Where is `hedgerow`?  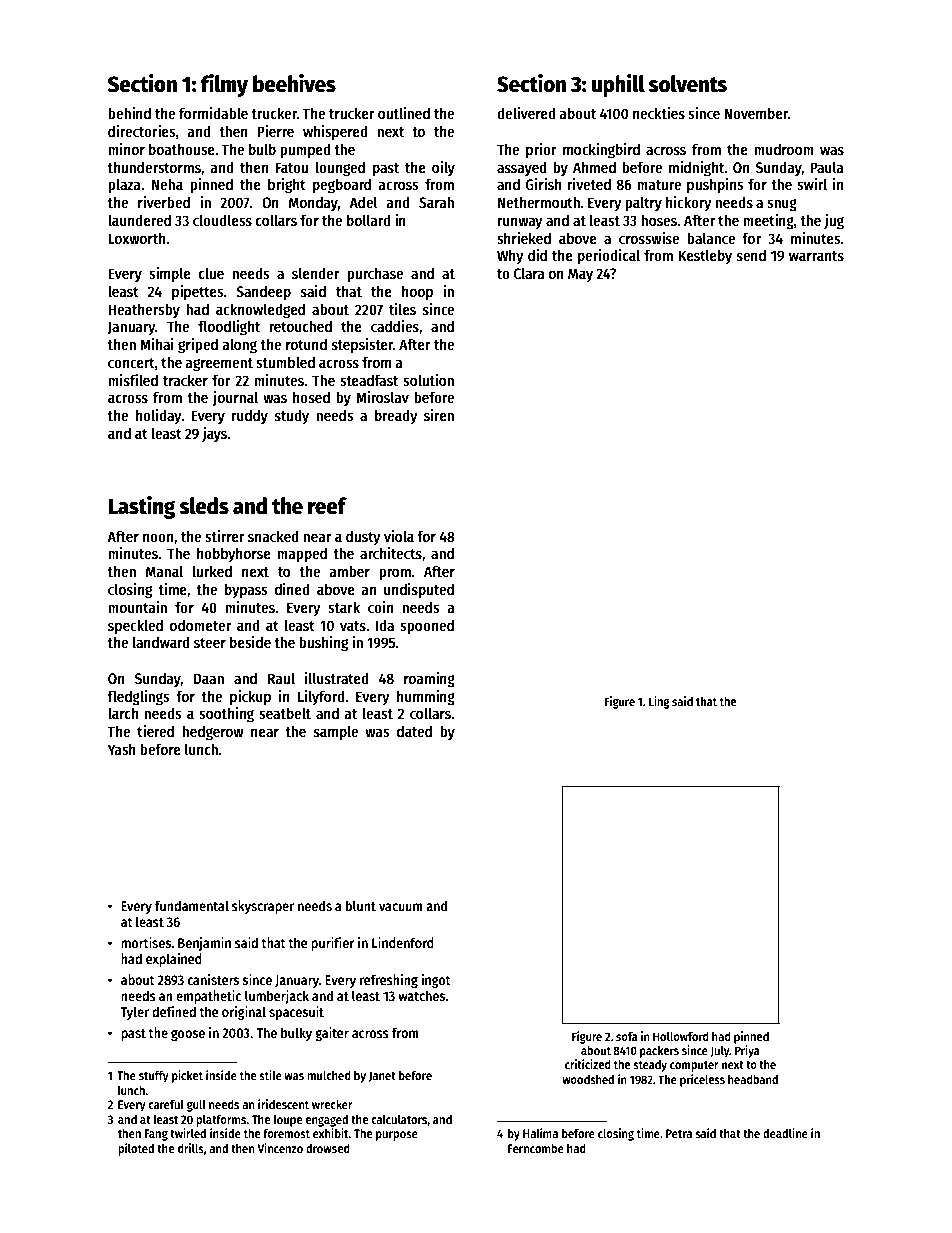
hedgerow is located at coordinates (213, 733).
